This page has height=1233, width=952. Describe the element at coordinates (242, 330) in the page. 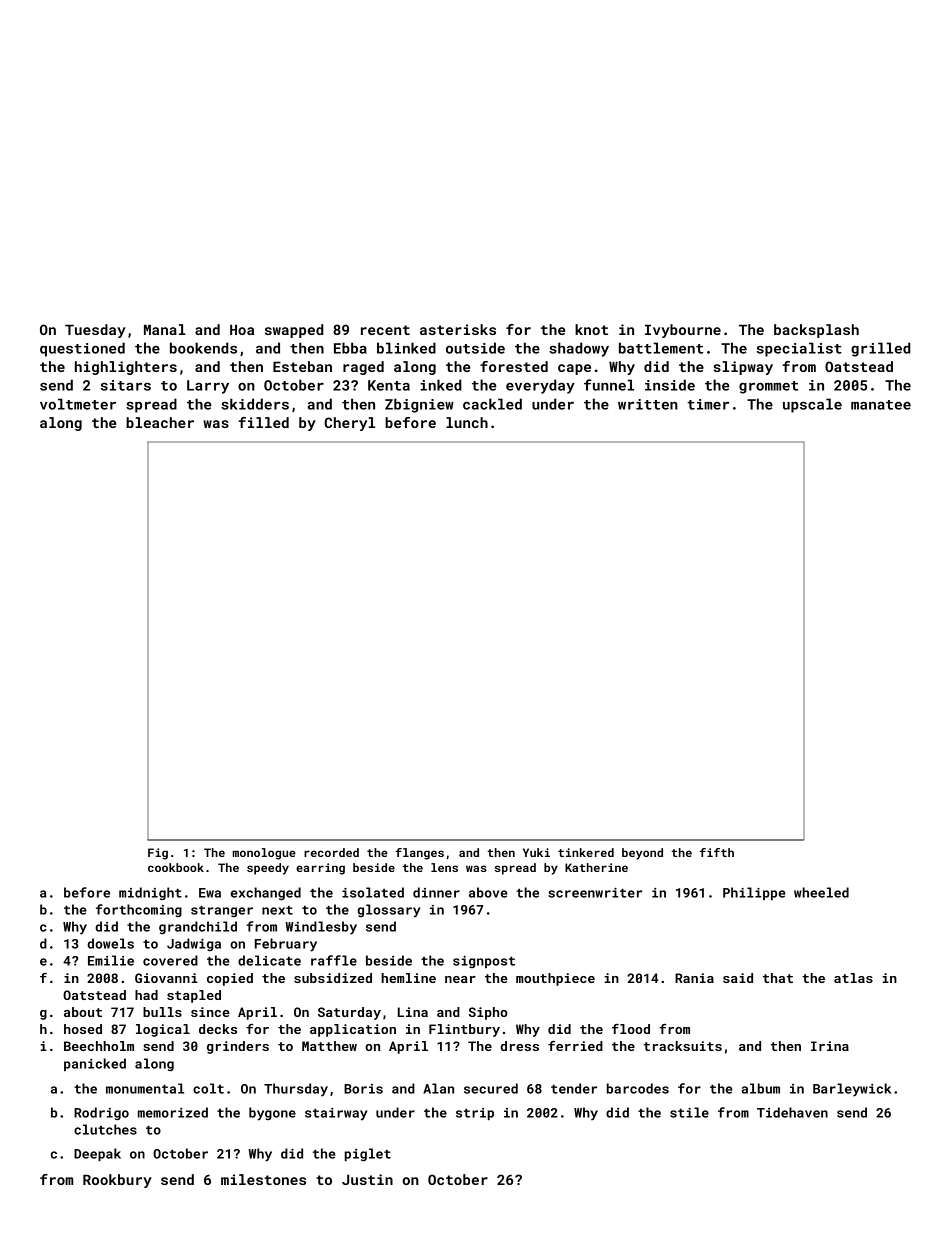

I see `Hoa` at that location.
